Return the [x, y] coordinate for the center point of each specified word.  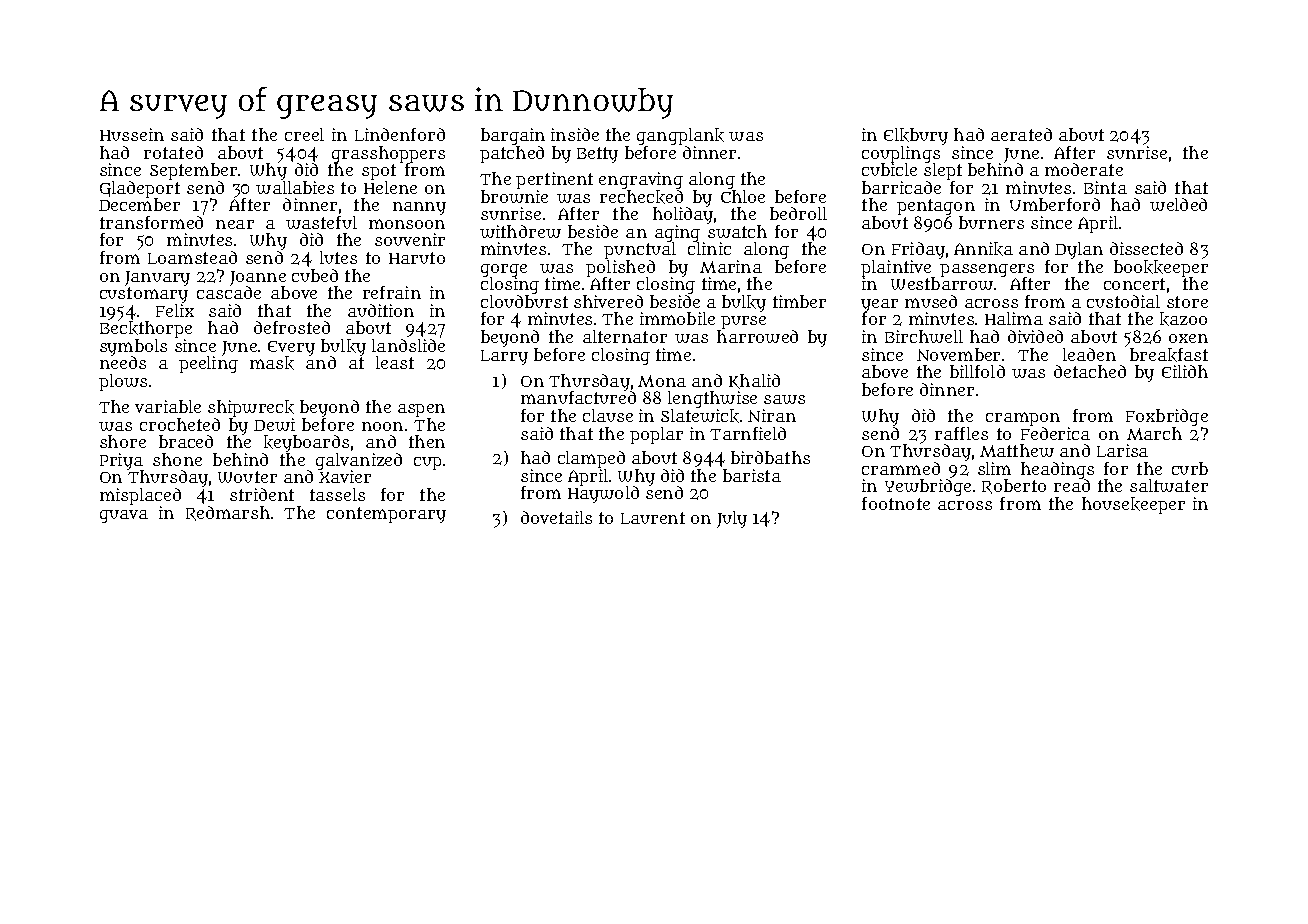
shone [177, 459]
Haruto [417, 258]
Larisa [1122, 450]
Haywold [603, 494]
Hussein [132, 134]
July [732, 519]
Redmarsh [228, 513]
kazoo [1183, 319]
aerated [1021, 134]
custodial [1123, 301]
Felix [175, 310]
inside [575, 134]
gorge [504, 271]
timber [799, 301]
